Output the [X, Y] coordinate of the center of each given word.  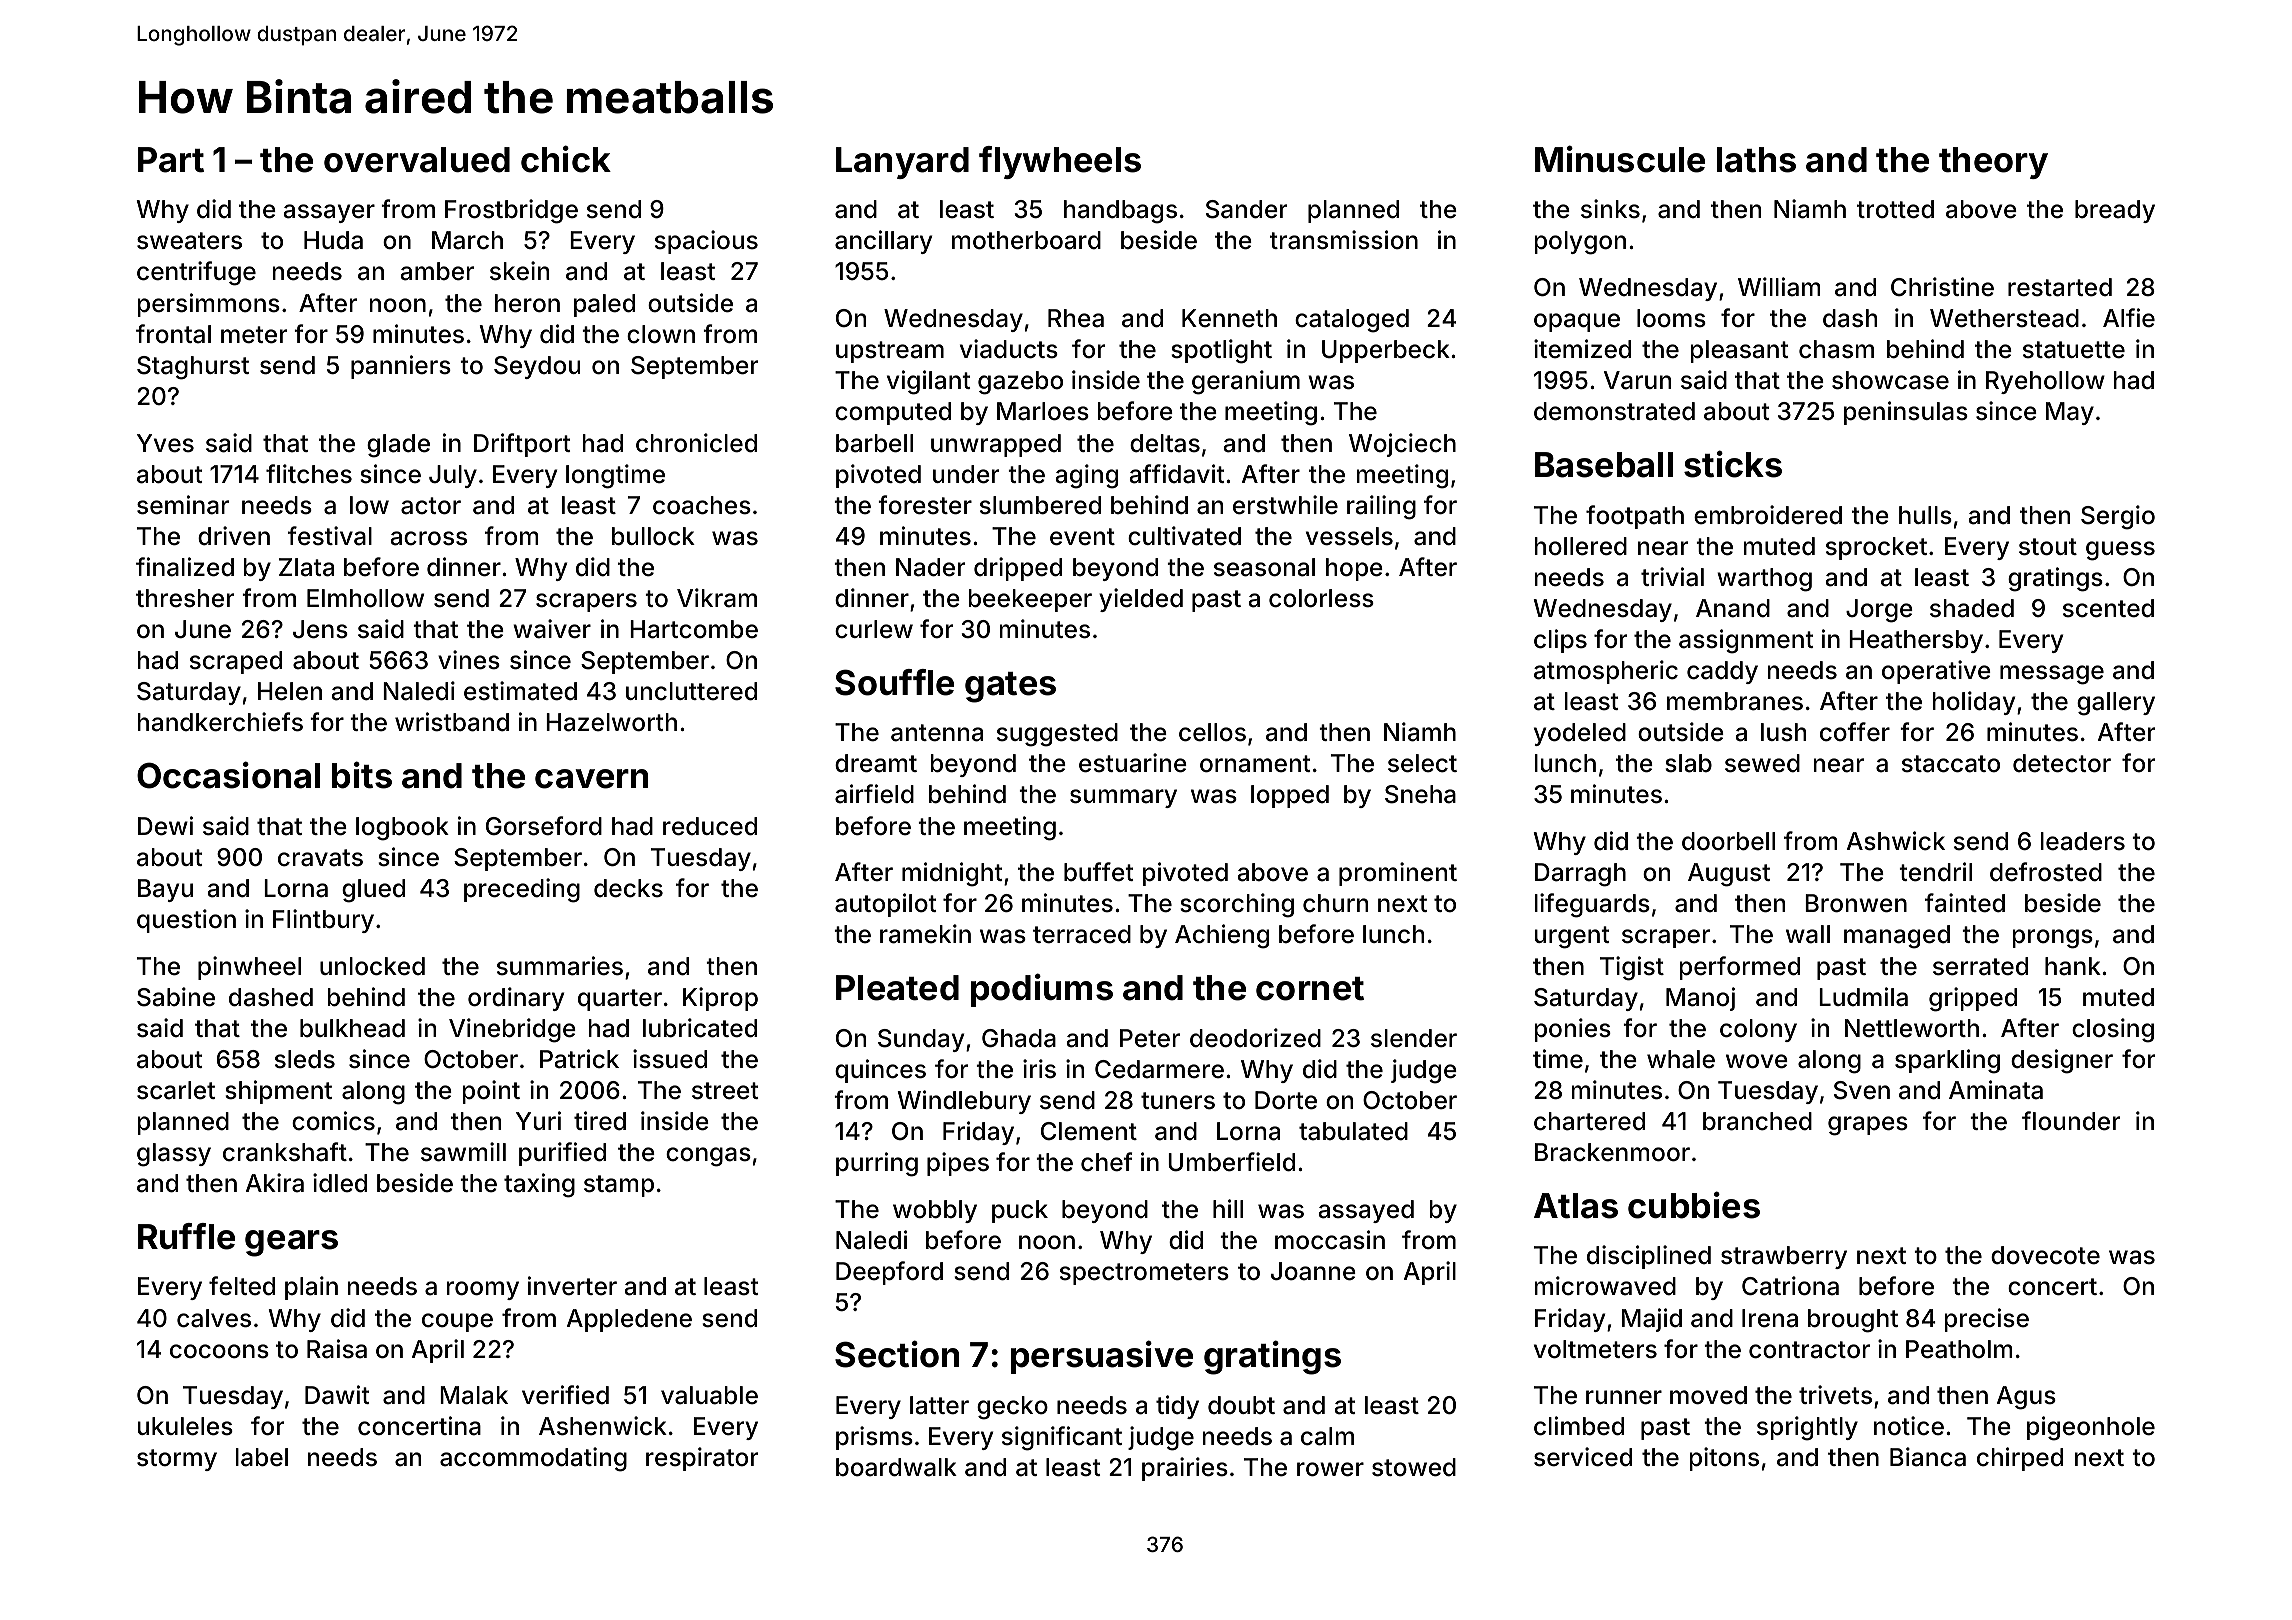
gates [1010, 687]
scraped [236, 662]
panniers [401, 367]
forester [925, 505]
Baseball [1604, 465]
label [262, 1457]
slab [1688, 763]
